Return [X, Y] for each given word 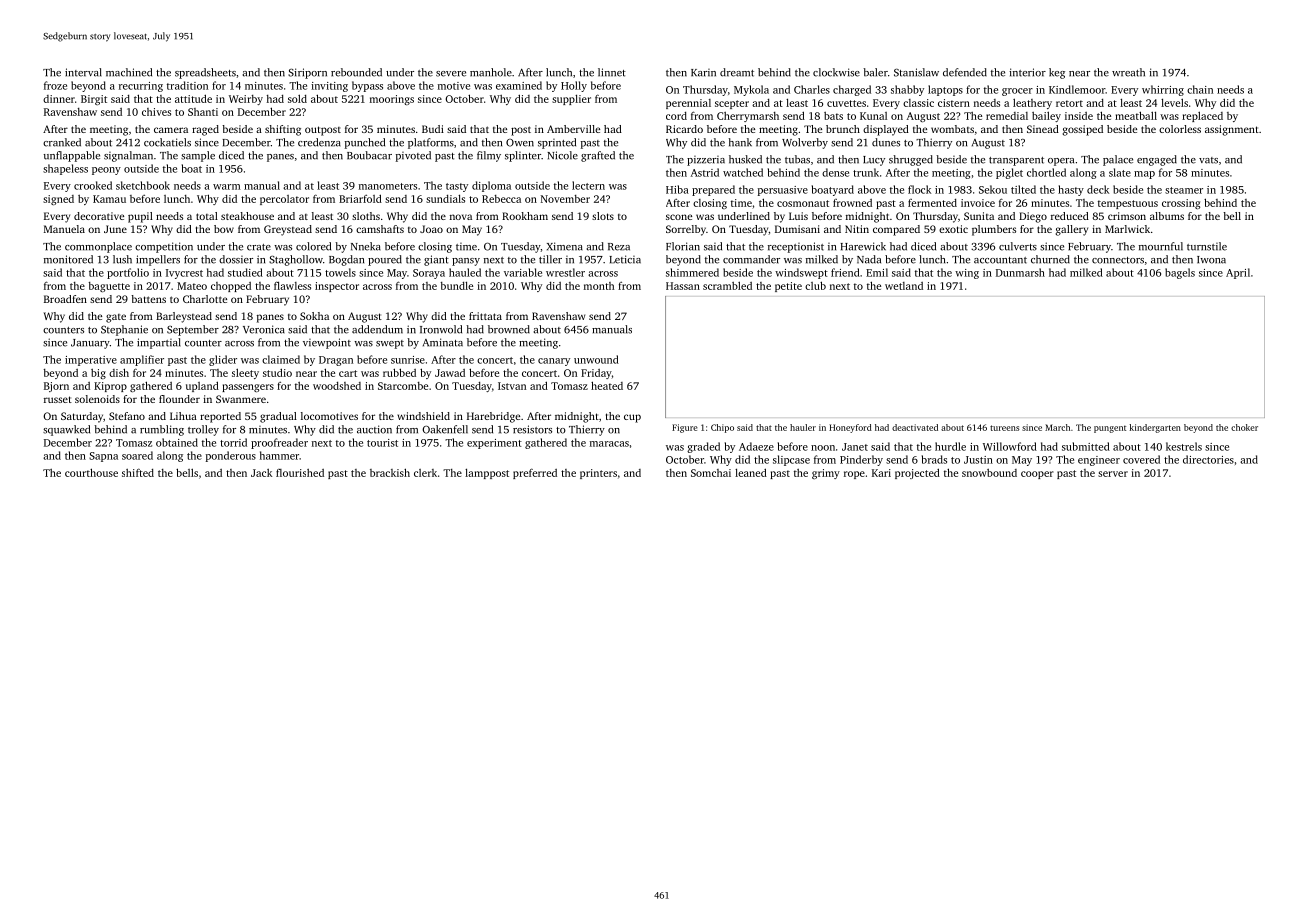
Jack [261, 473]
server [1113, 474]
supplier [571, 99]
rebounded [356, 72]
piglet [1009, 173]
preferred [535, 473]
